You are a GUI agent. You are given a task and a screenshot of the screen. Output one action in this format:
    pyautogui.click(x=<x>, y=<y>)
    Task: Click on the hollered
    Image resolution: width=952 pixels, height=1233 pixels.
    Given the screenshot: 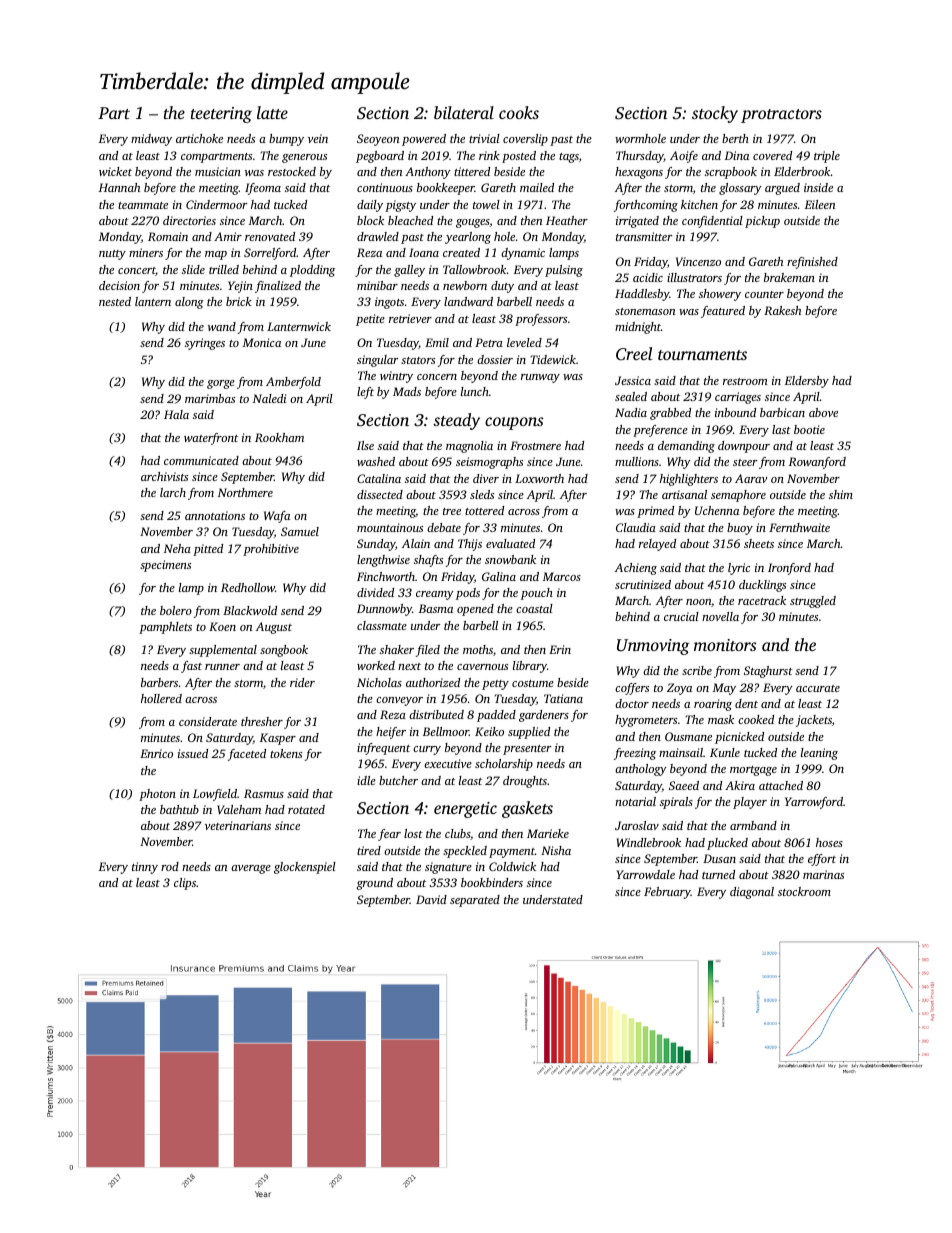 What is the action you would take?
    pyautogui.click(x=161, y=698)
